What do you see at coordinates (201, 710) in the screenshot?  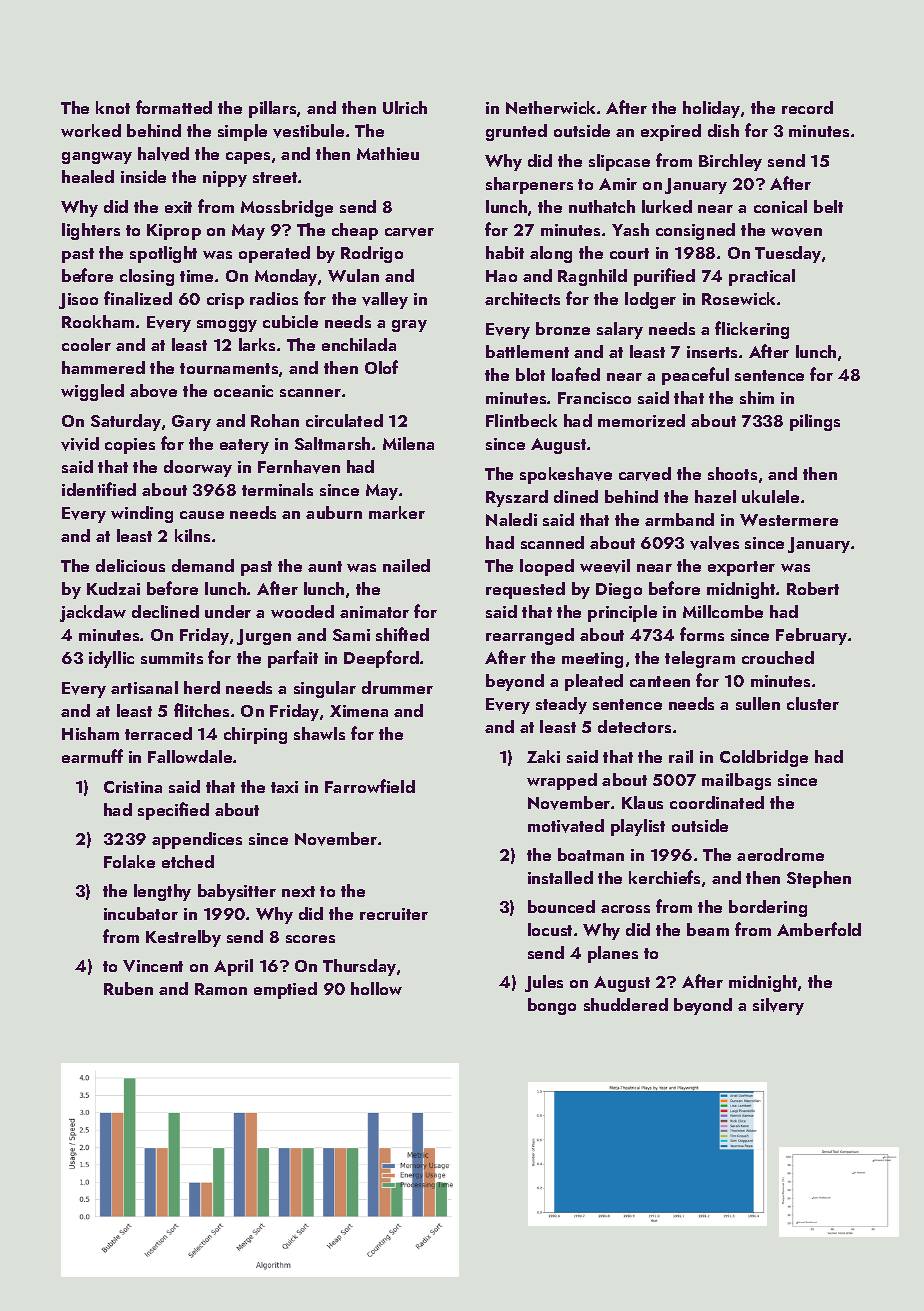 I see `flitches` at bounding box center [201, 710].
